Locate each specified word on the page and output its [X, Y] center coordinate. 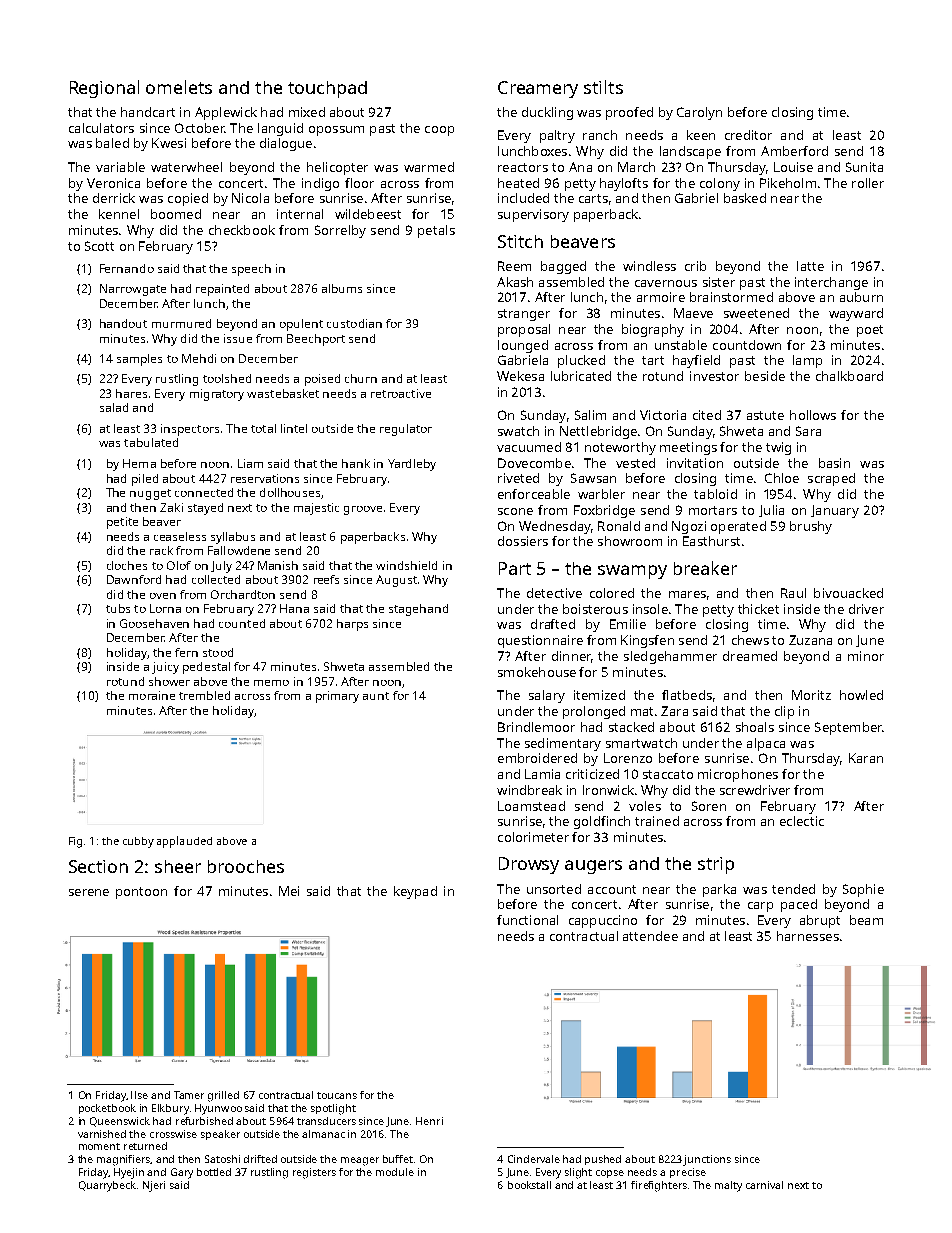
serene [89, 892]
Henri [429, 1121]
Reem [514, 266]
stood [218, 652]
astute [765, 415]
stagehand [418, 610]
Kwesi [169, 143]
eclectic [802, 821]
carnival [764, 1185]
